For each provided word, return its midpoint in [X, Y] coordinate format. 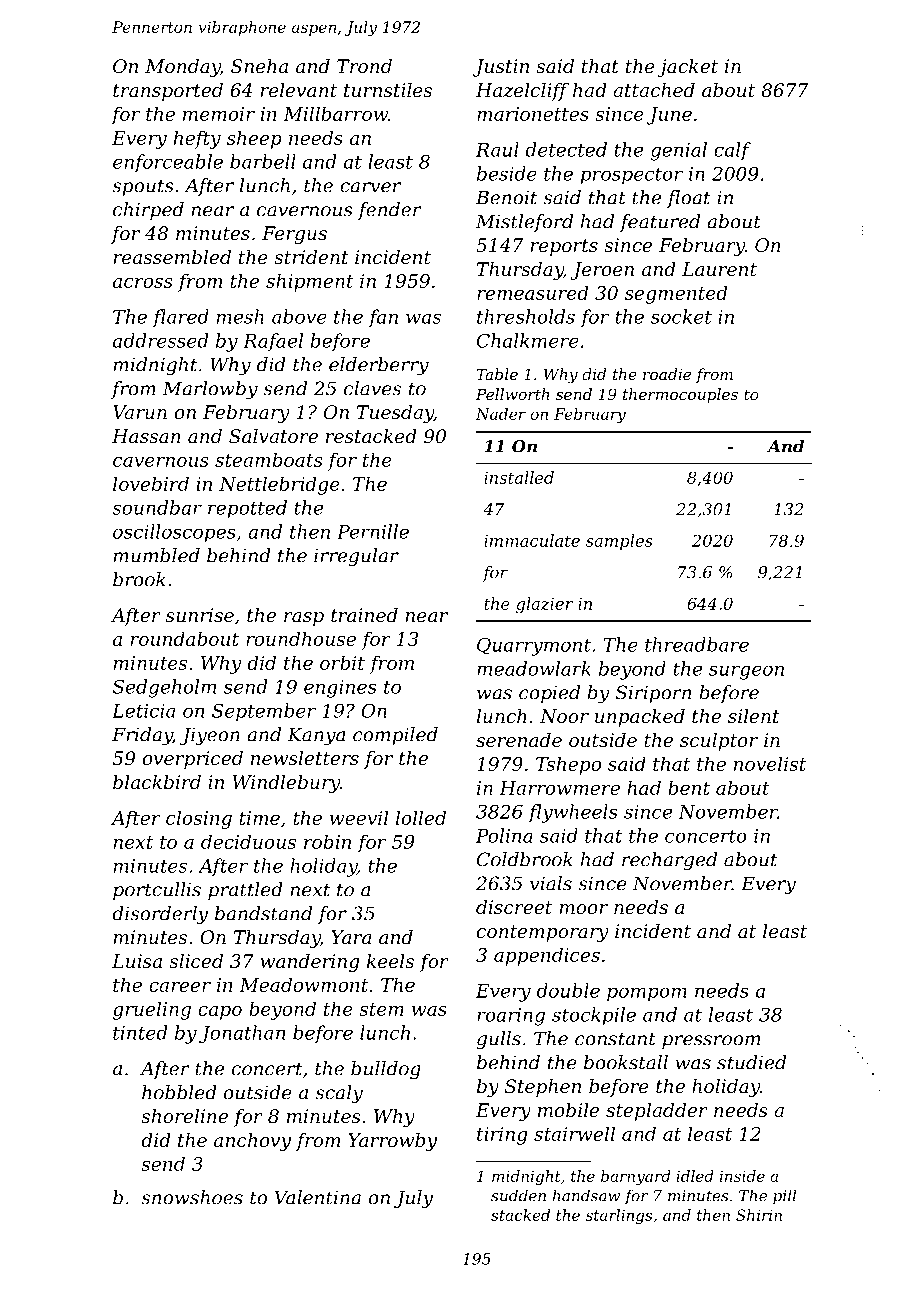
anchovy [252, 1142]
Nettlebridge [279, 485]
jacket [688, 68]
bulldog [386, 1070]
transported [168, 92]
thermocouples [680, 395]
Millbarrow [335, 113]
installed [519, 477]
